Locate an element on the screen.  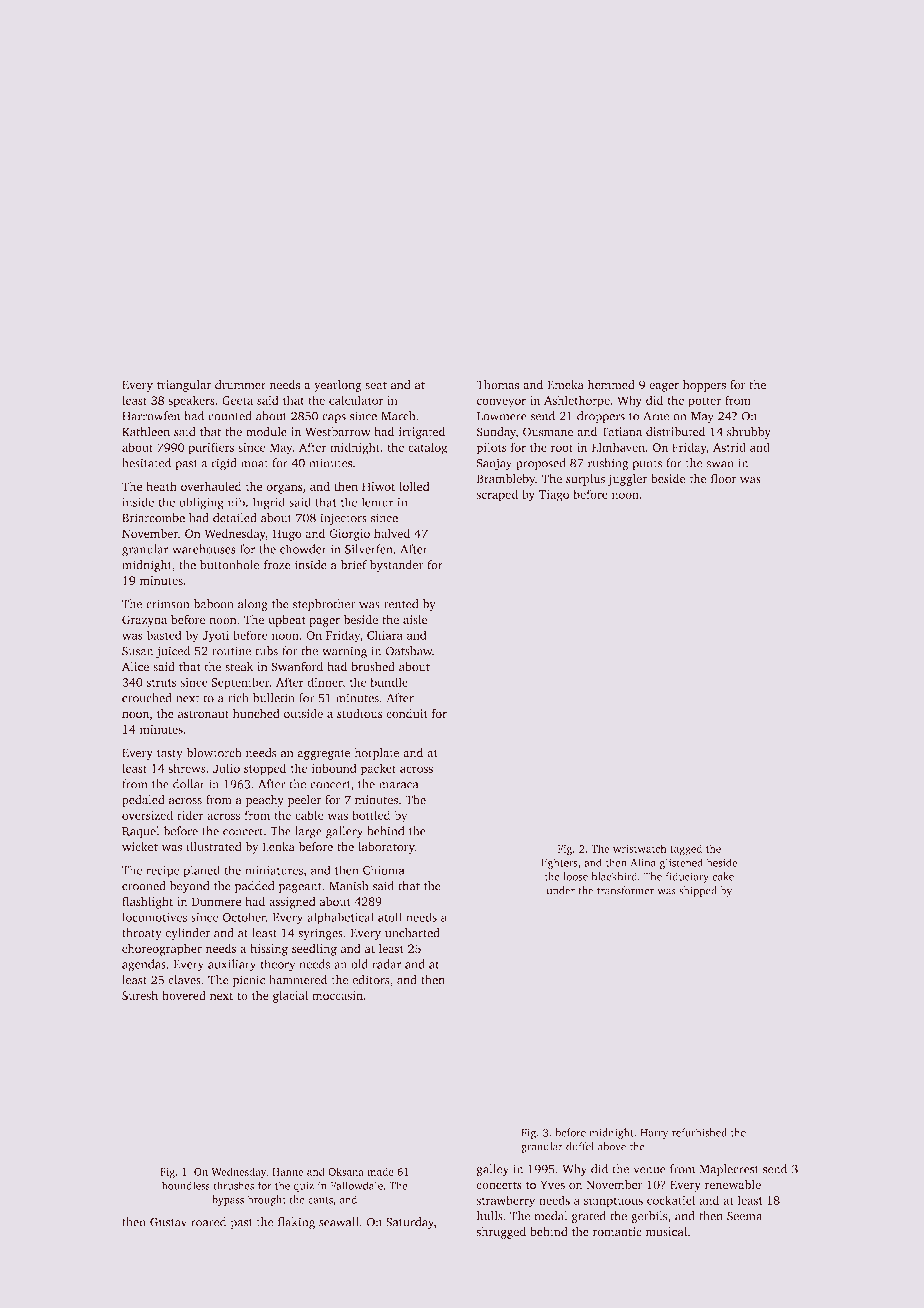
juggler is located at coordinates (627, 480).
